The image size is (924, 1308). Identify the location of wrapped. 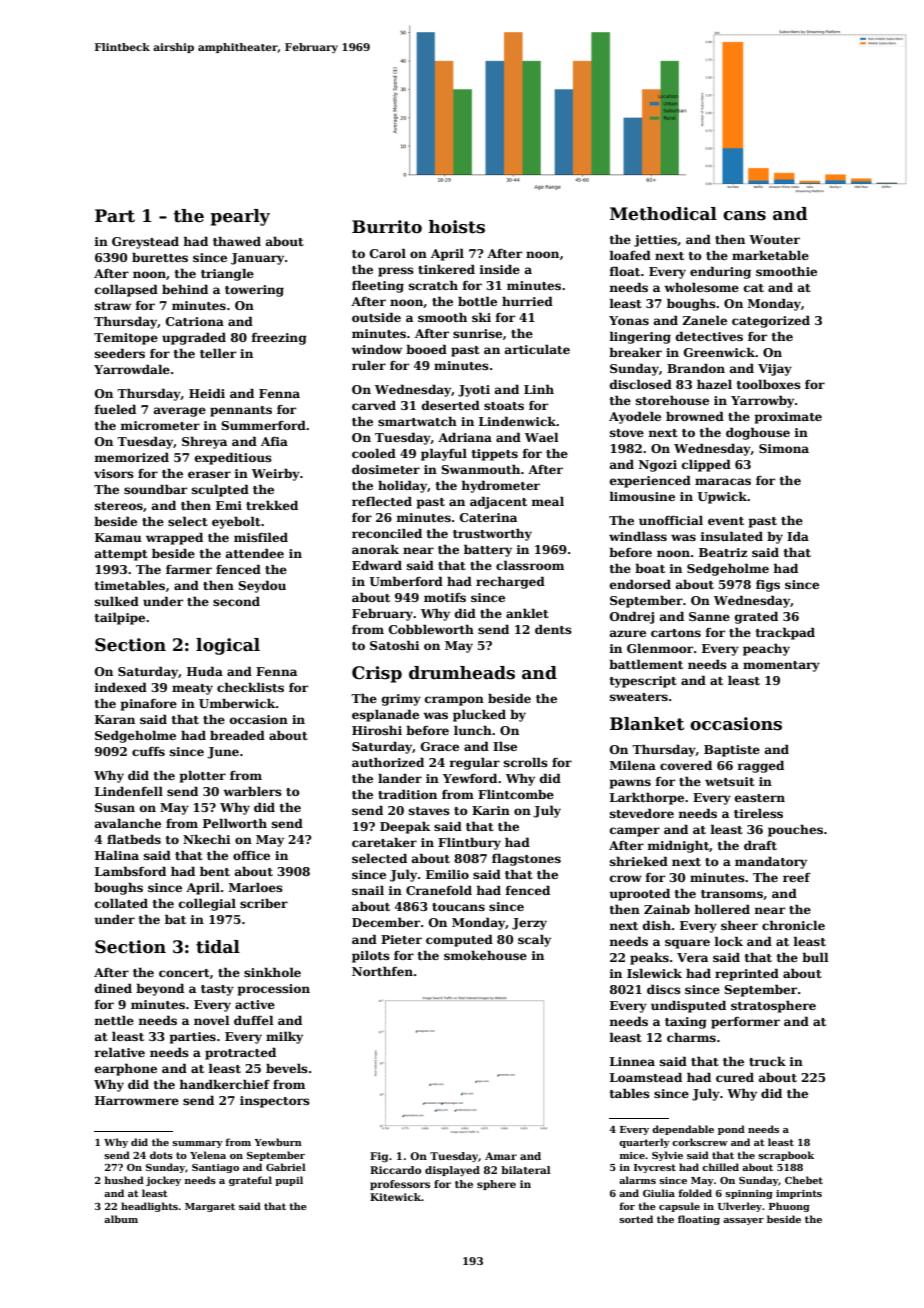
(174, 538).
